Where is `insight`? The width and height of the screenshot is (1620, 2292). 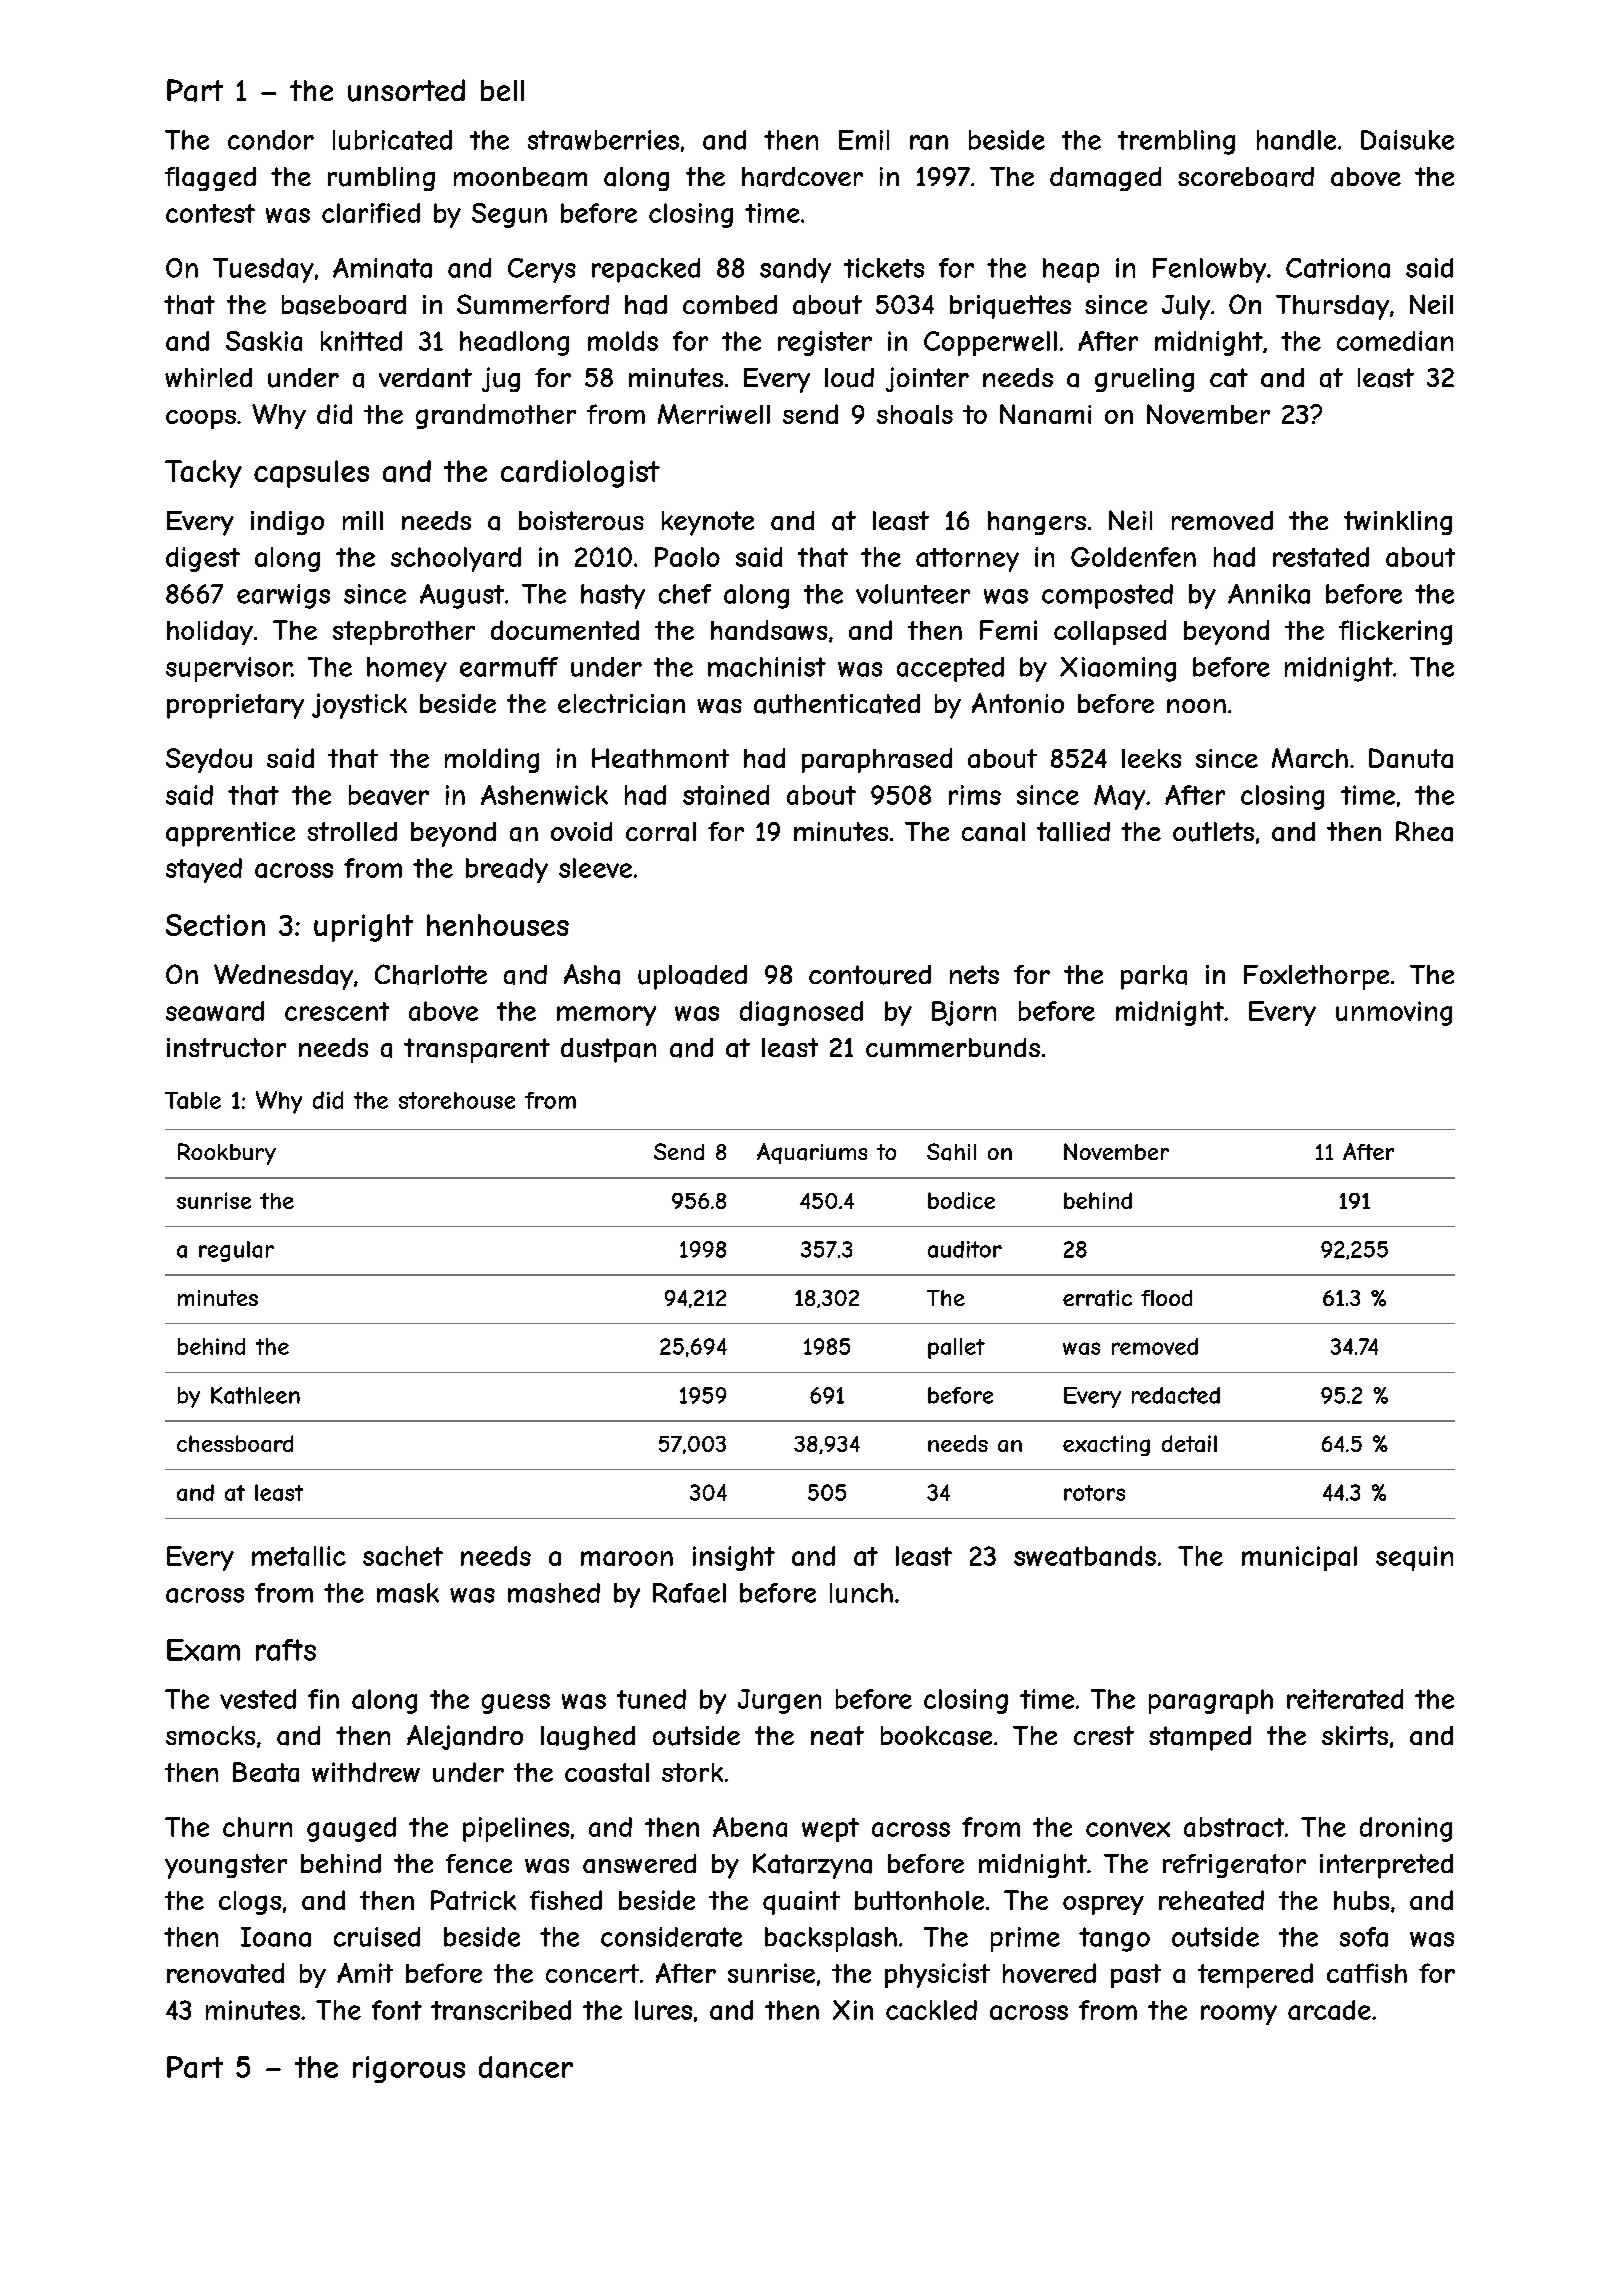
insight is located at coordinates (734, 1558).
